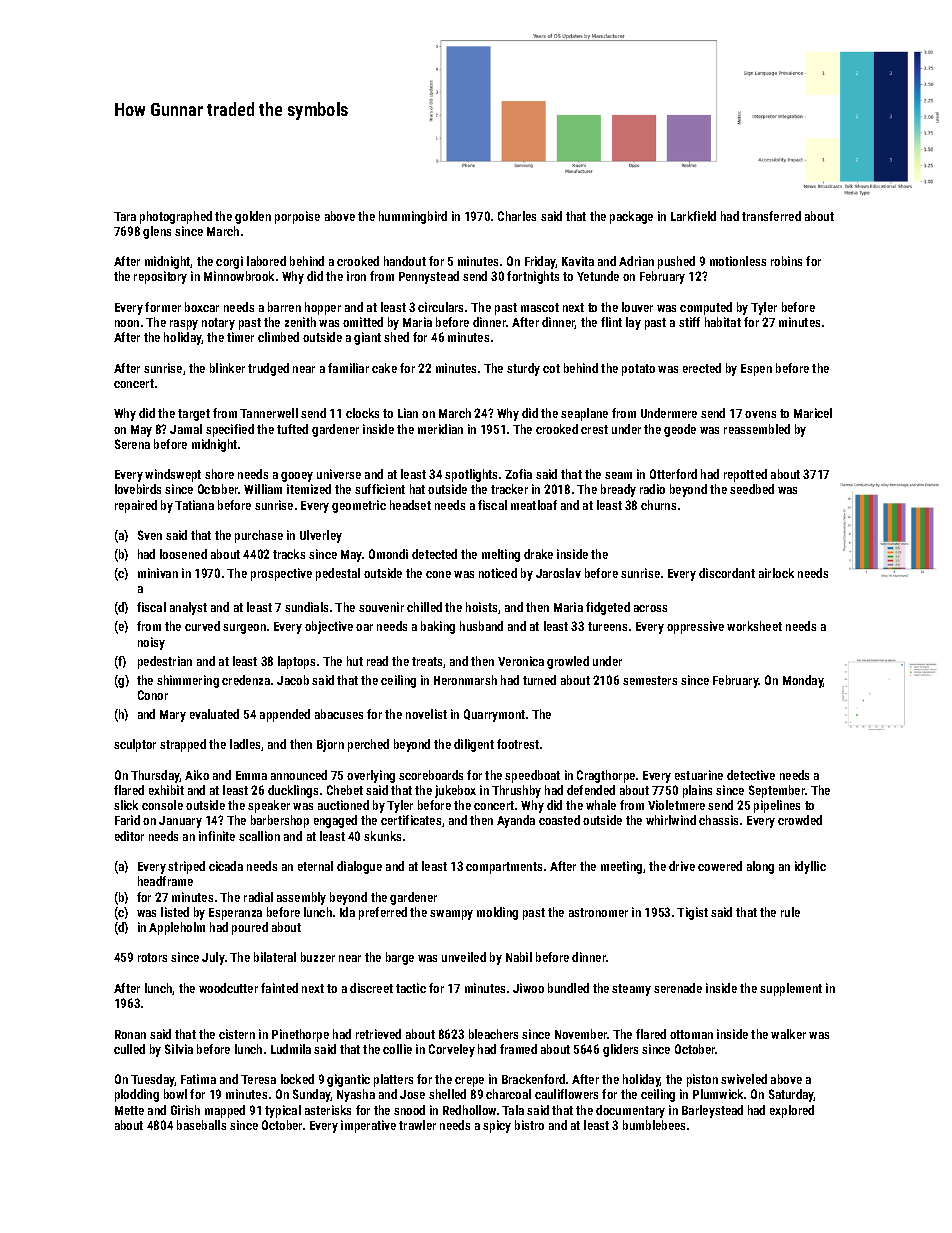  Describe the element at coordinates (540, 307) in the screenshot. I see `mascot` at that location.
